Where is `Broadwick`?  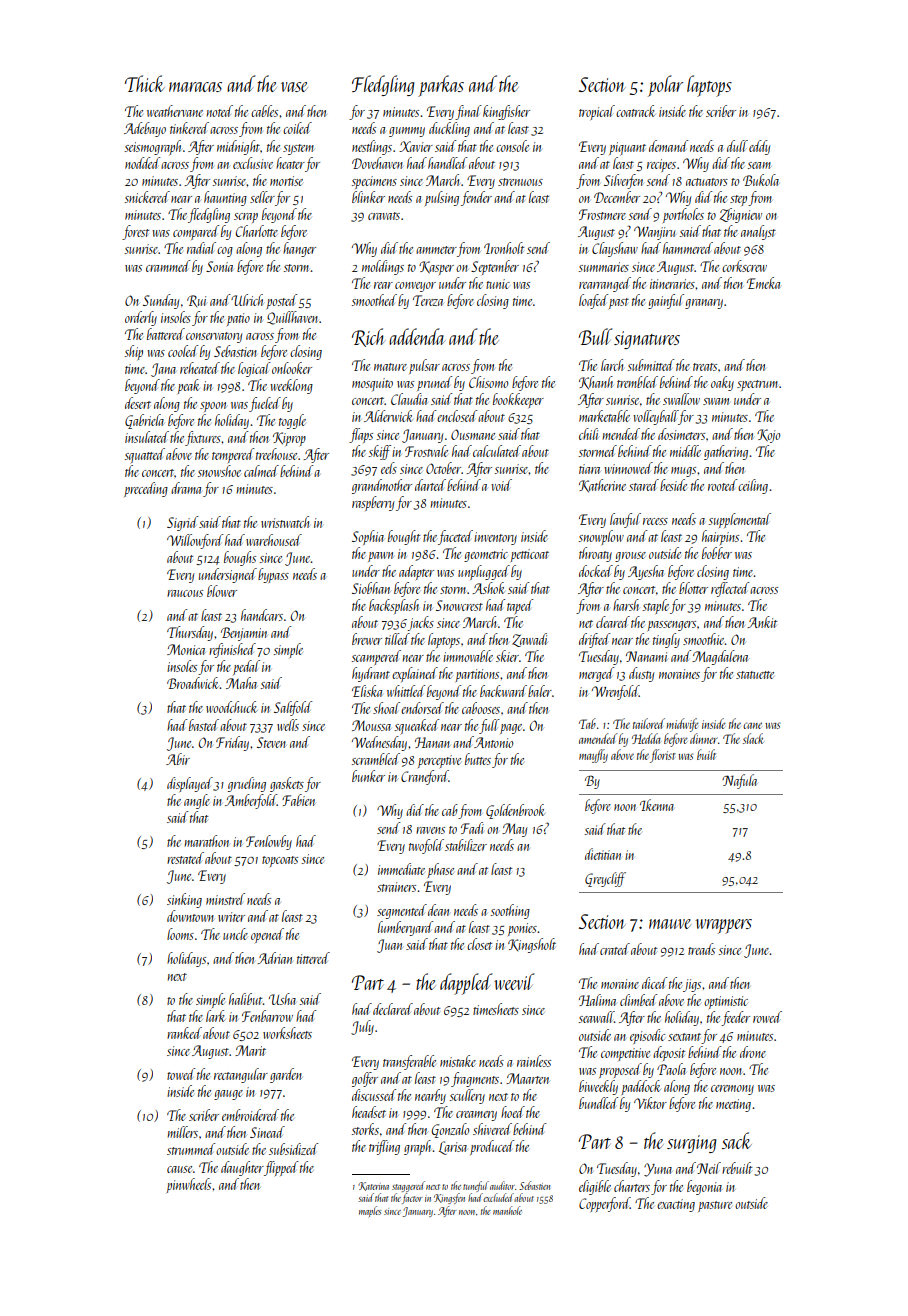 Broadwick is located at coordinates (193, 683).
